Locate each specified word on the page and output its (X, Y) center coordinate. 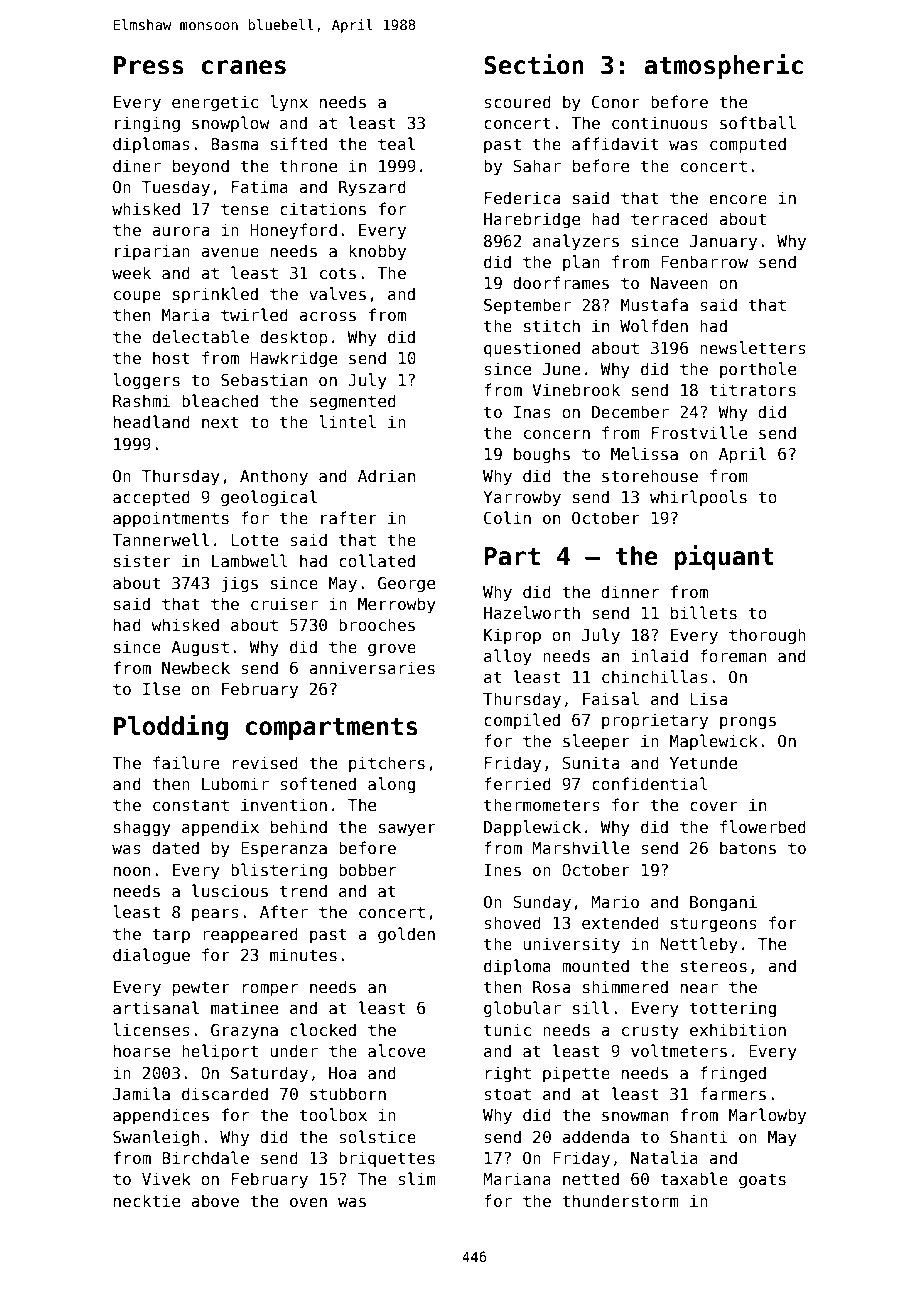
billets (704, 612)
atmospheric (723, 66)
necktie (147, 1200)
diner (137, 165)
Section (534, 64)
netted (591, 1178)
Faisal (611, 699)
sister (142, 561)
